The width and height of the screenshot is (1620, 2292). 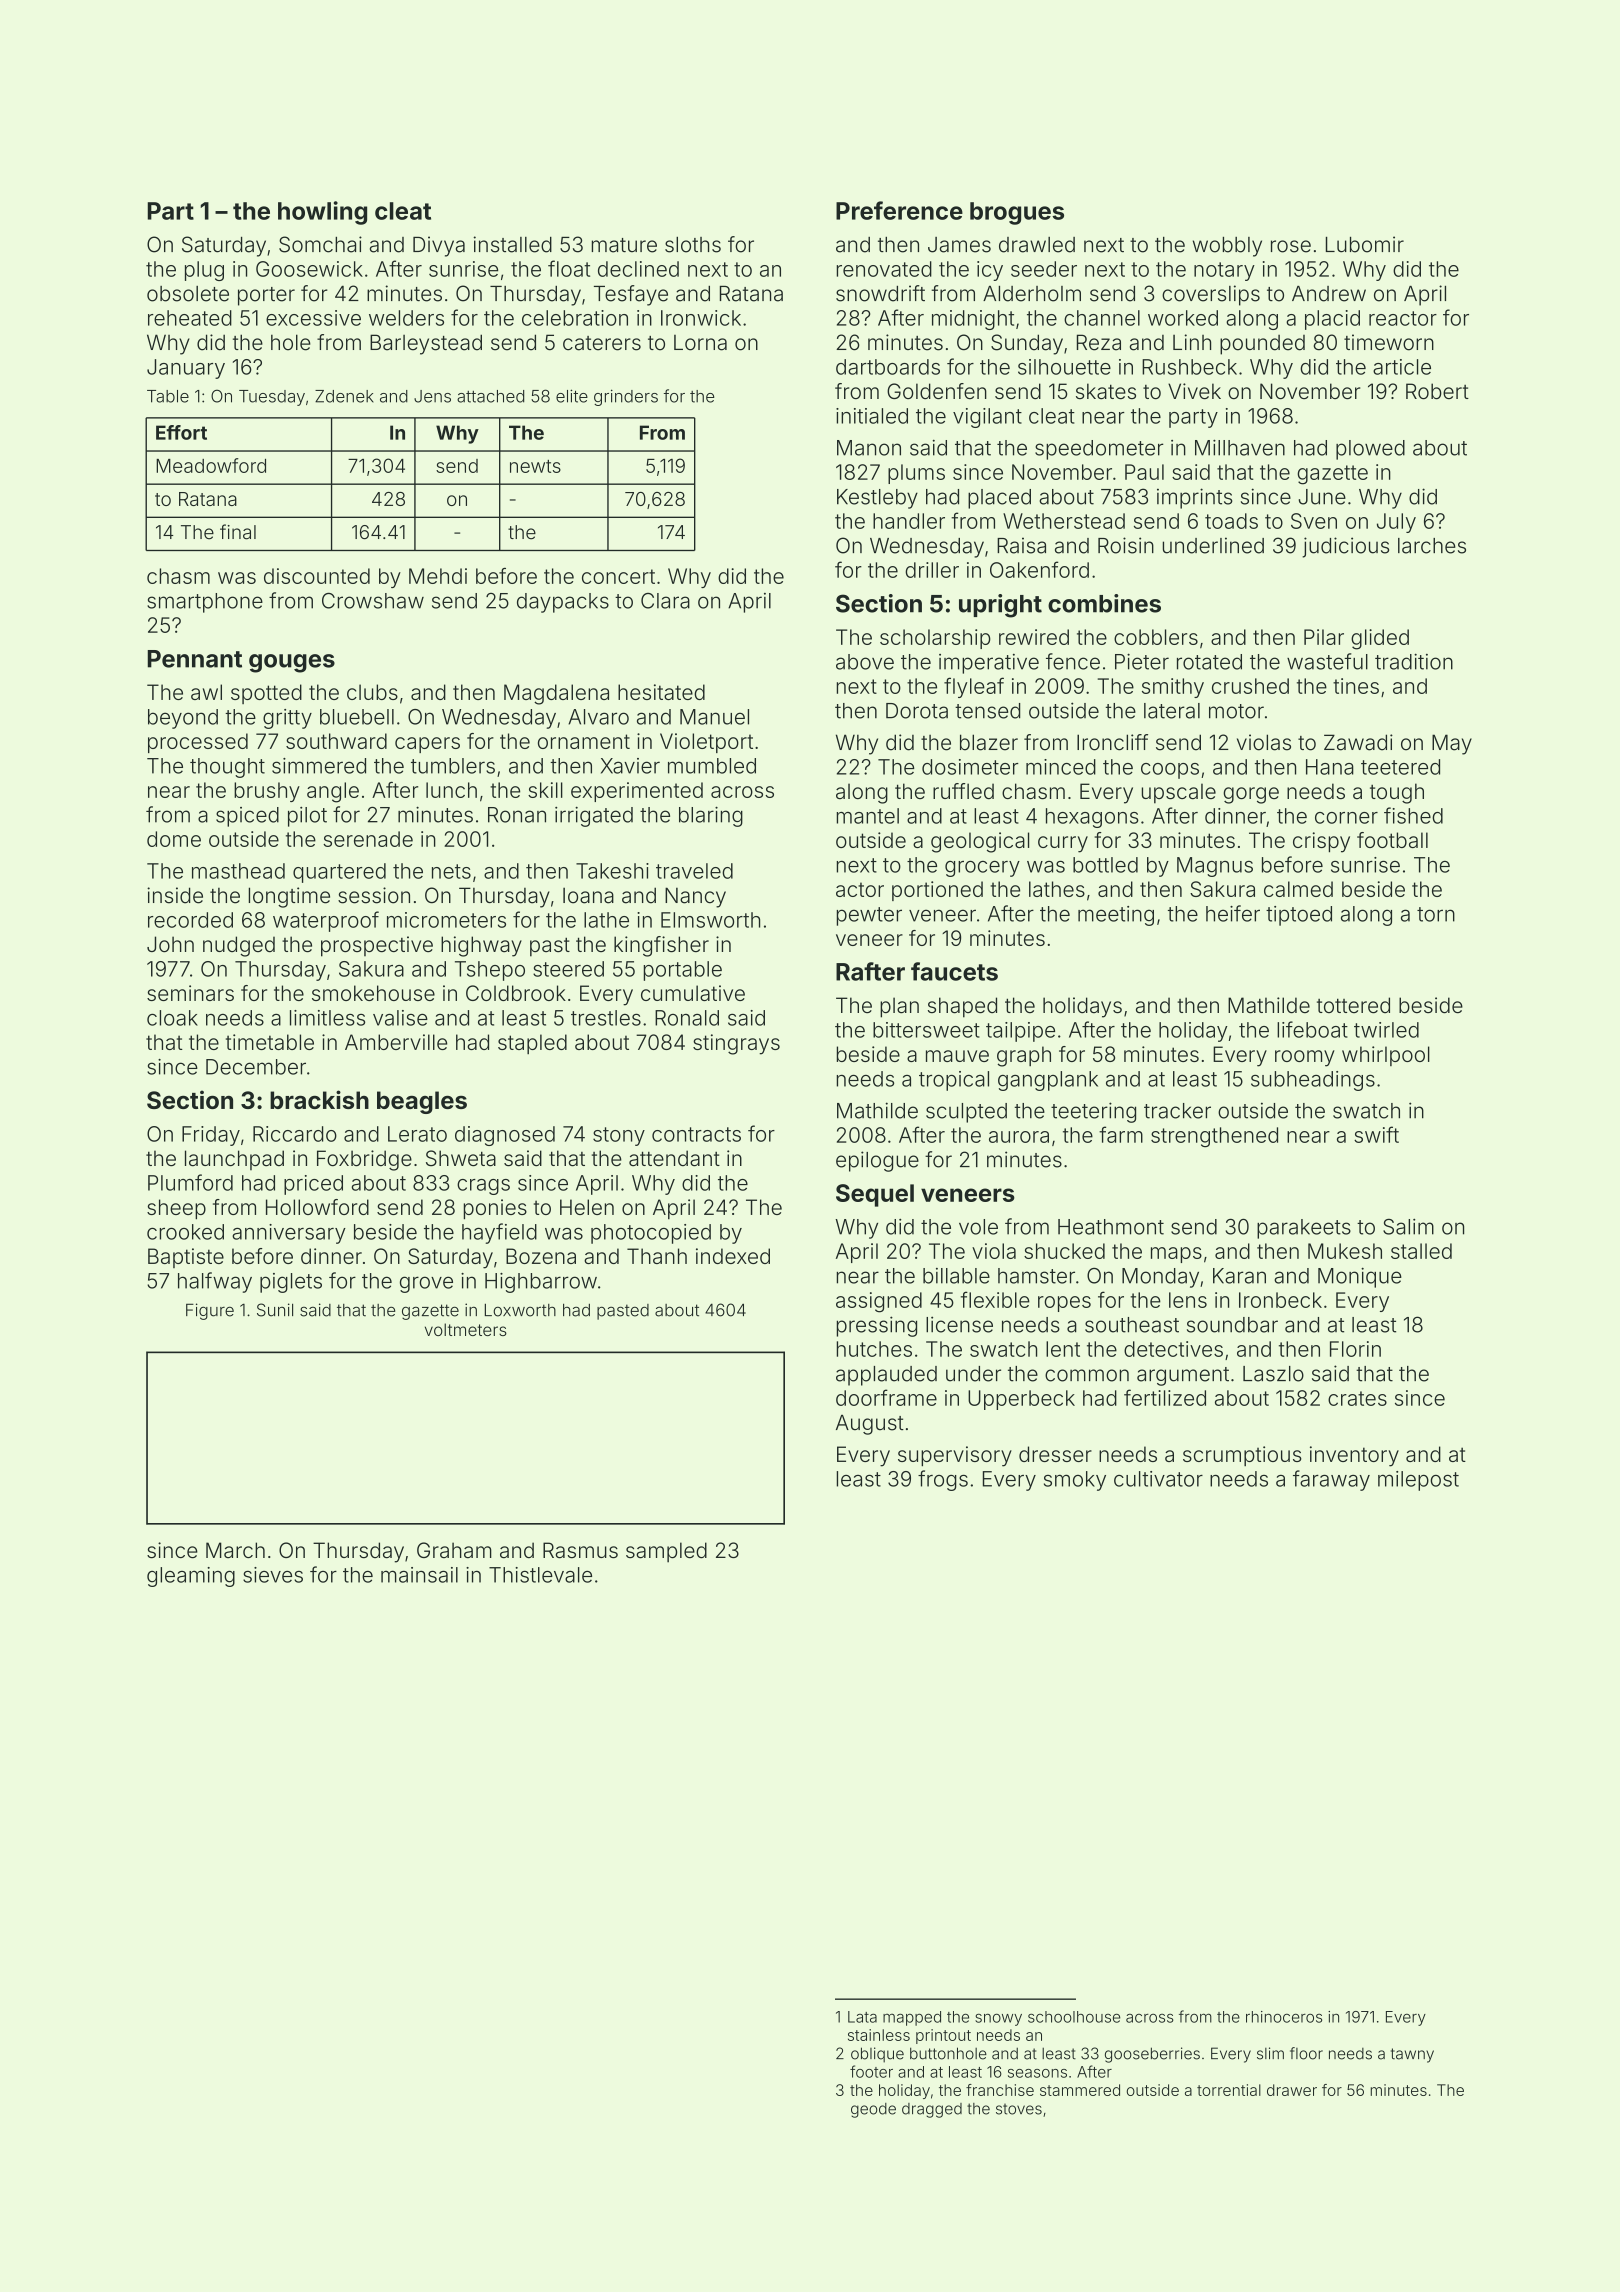 What do you see at coordinates (869, 448) in the screenshot?
I see `Manon` at bounding box center [869, 448].
